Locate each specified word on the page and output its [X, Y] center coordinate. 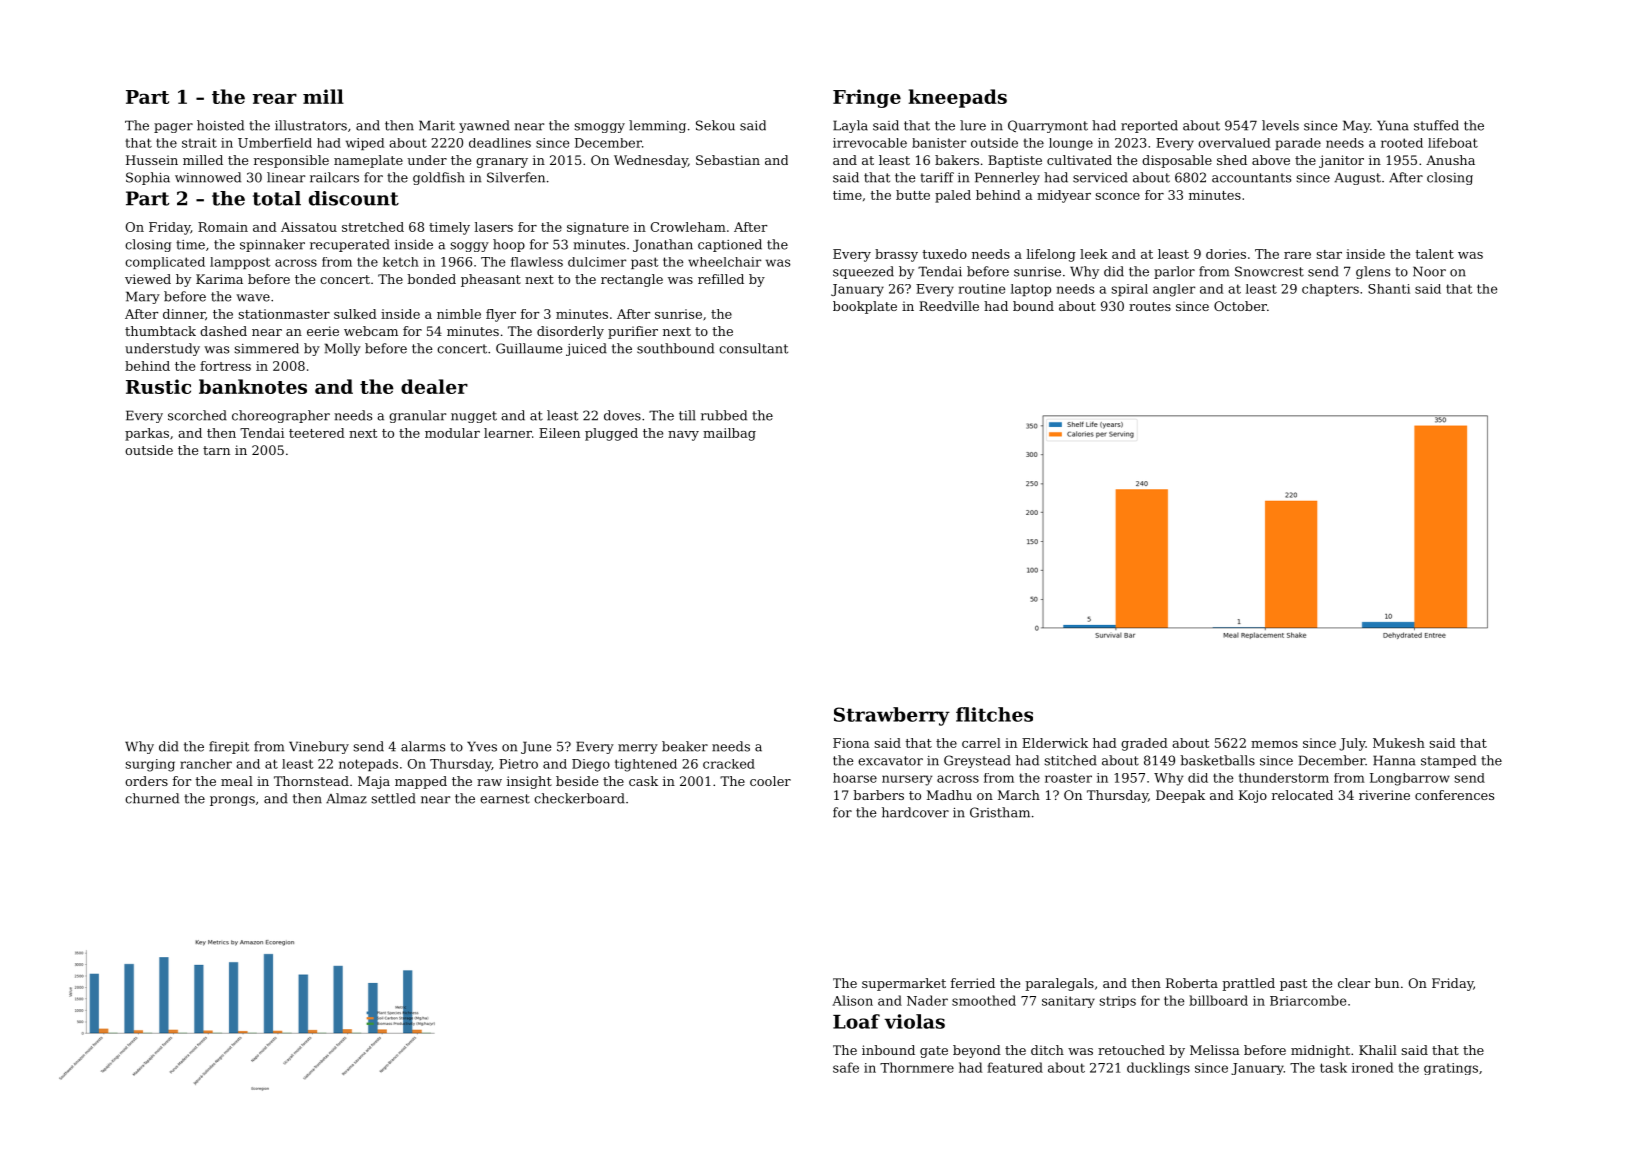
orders [146, 781]
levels [1280, 125]
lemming [657, 126]
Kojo [1253, 796]
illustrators [311, 125]
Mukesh [1399, 743]
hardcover [915, 812]
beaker [685, 746]
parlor [1174, 272]
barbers [878, 795]
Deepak [1180, 796]
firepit [229, 747]
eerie [323, 331]
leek [1094, 254]
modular [452, 433]
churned [152, 798]
